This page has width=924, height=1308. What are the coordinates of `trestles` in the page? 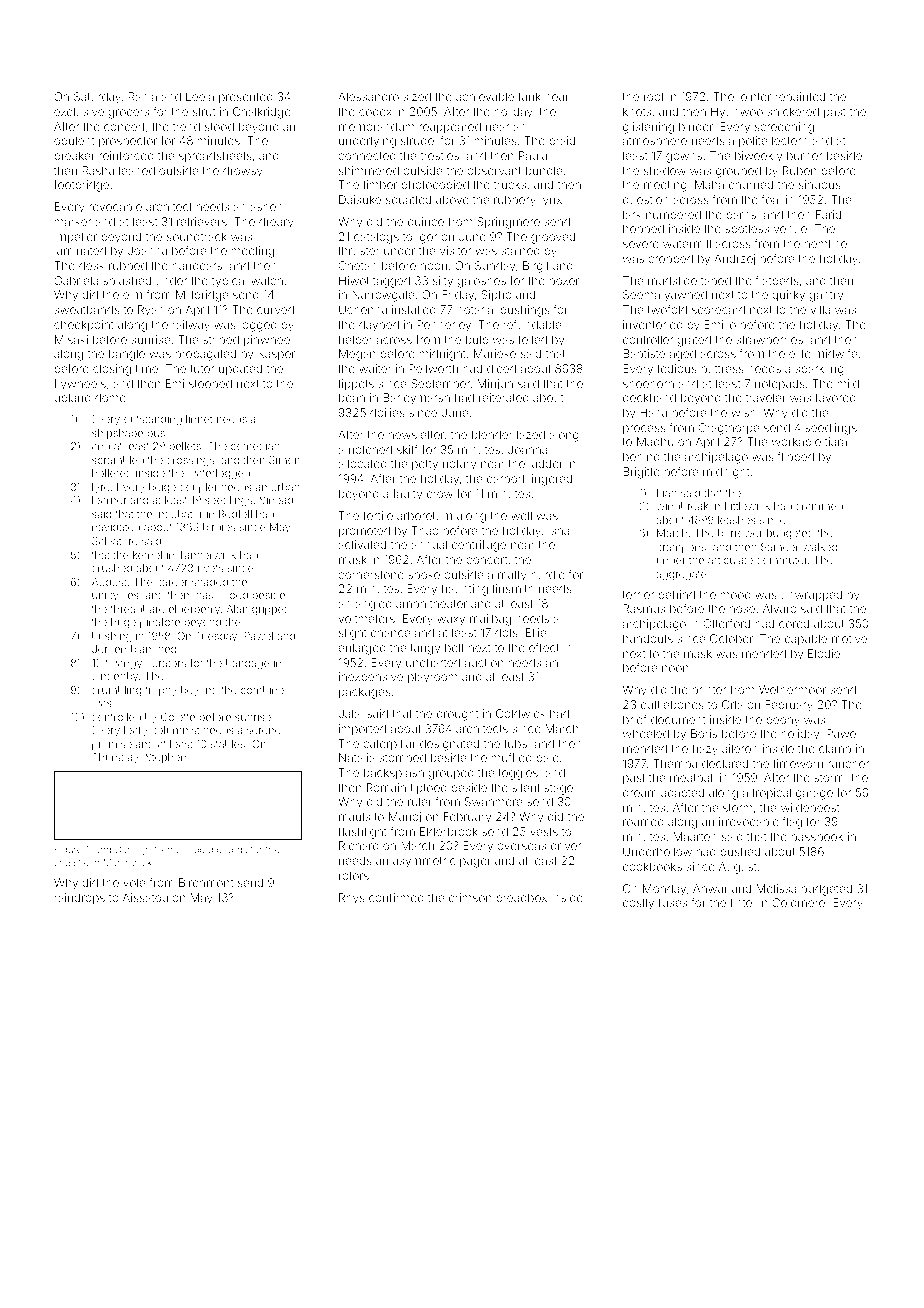 It's located at (440, 155).
